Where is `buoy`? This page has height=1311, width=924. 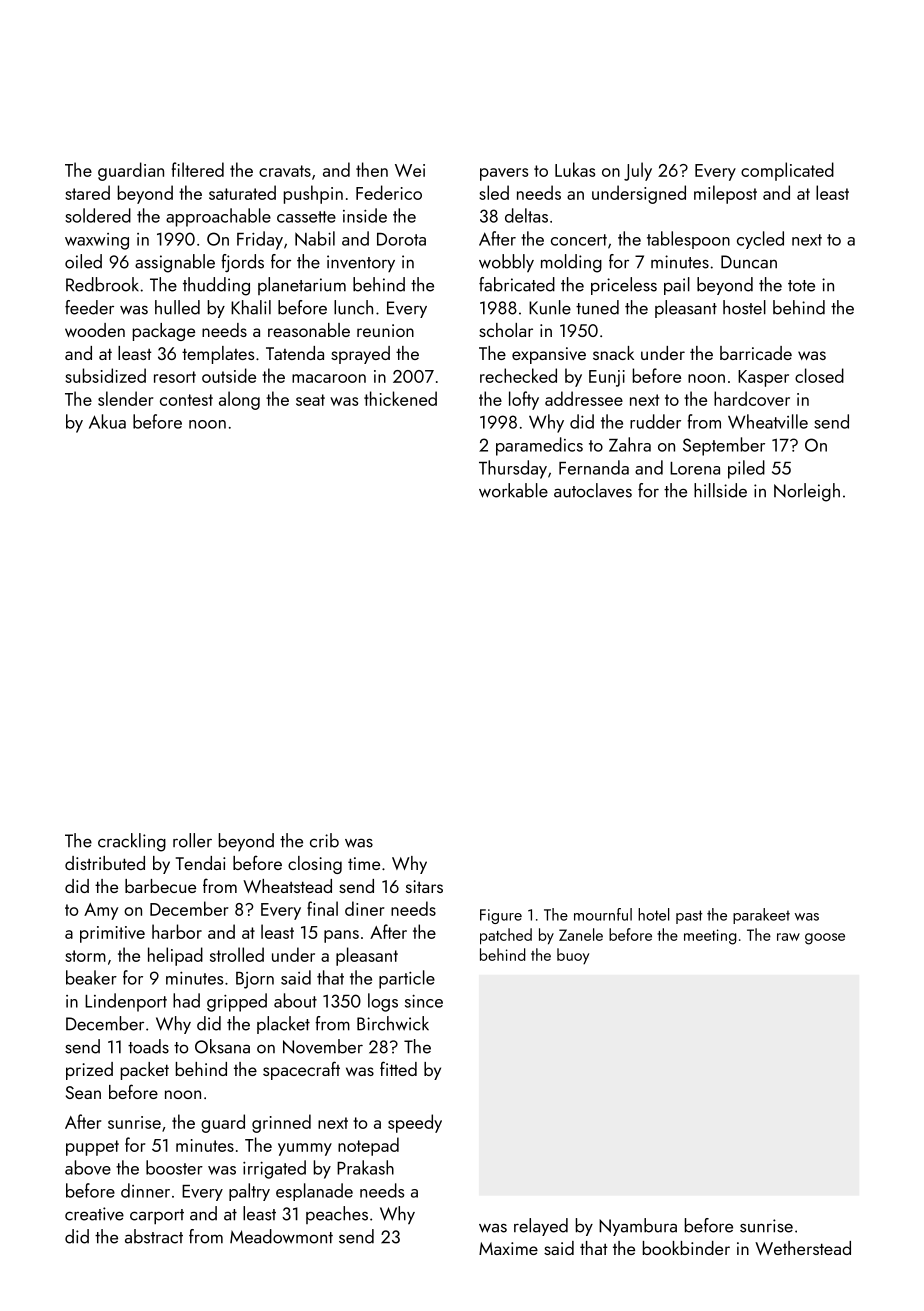 buoy is located at coordinates (573, 956).
